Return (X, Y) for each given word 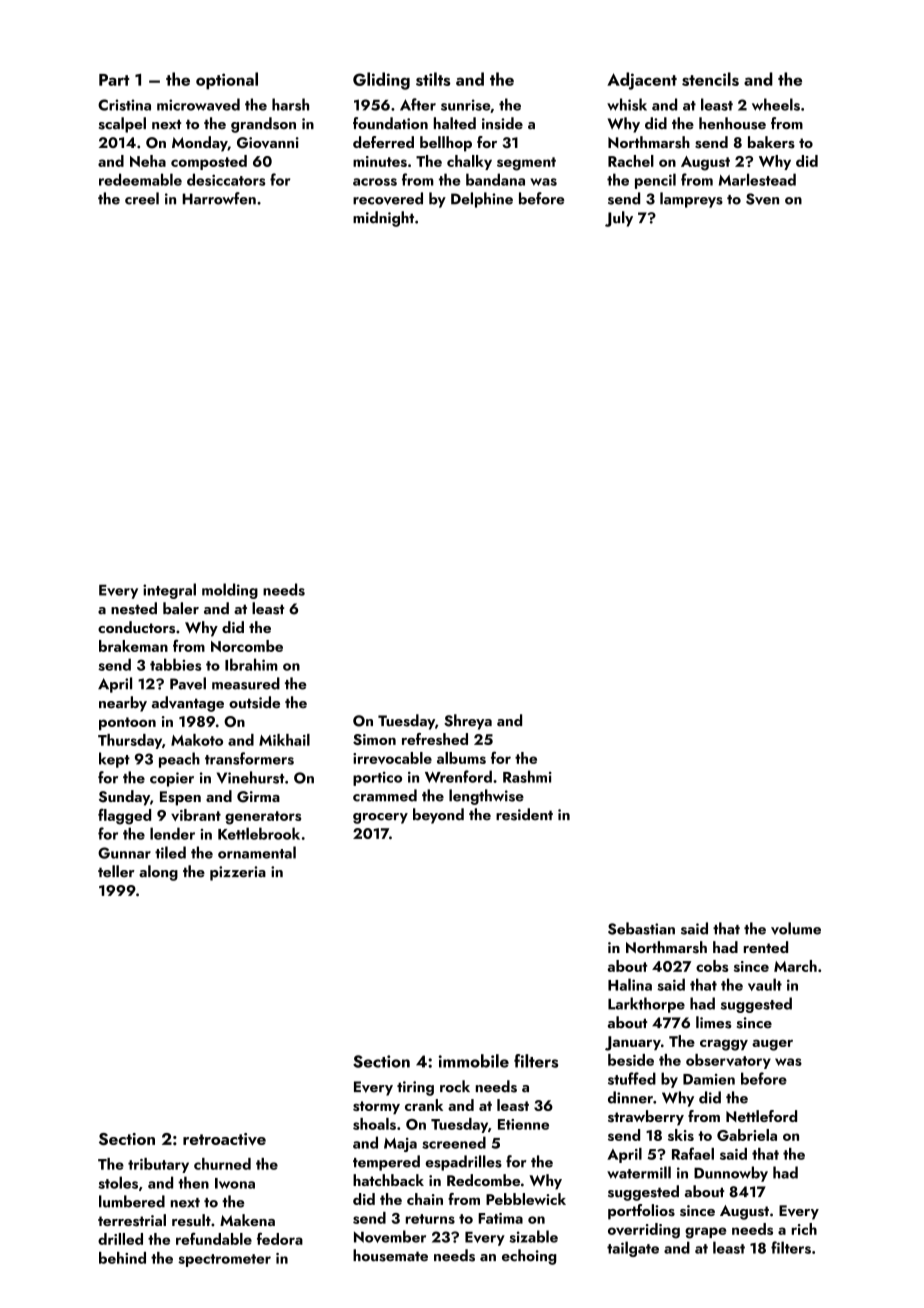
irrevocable (392, 758)
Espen (180, 798)
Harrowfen (219, 198)
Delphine (482, 200)
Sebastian (641, 928)
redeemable (140, 179)
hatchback (388, 1180)
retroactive (224, 1139)
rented (766, 947)
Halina (630, 984)
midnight (383, 219)
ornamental (257, 852)
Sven (762, 199)
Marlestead (757, 179)
